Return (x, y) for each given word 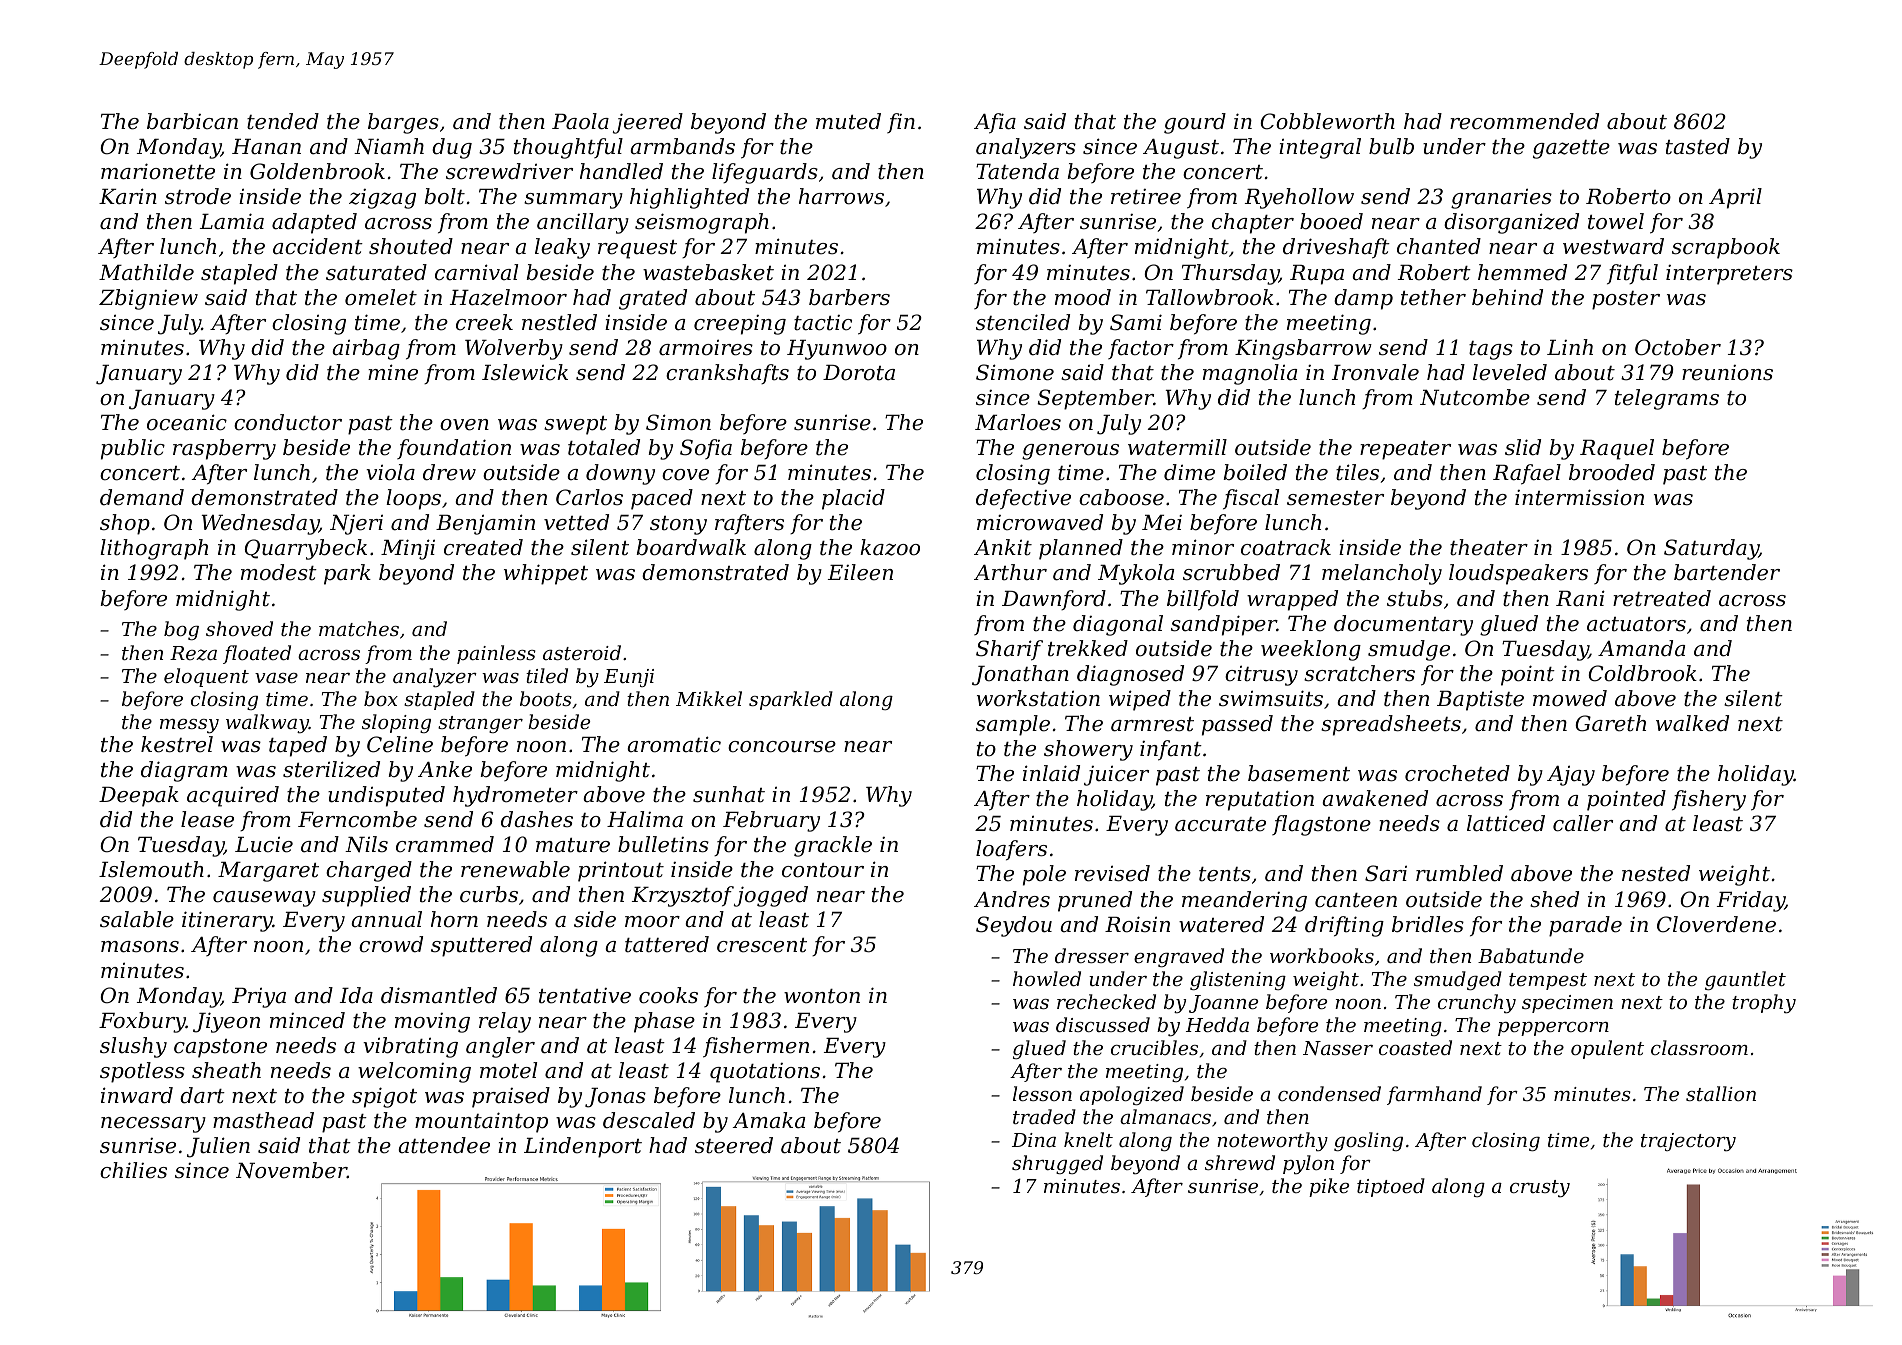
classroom (1699, 1047)
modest (279, 572)
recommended (1524, 121)
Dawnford (1054, 600)
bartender (1727, 572)
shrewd (1240, 1162)
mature (573, 845)
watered (1221, 924)
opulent (1607, 1049)
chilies (133, 1170)
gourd (1195, 123)
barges (403, 123)
